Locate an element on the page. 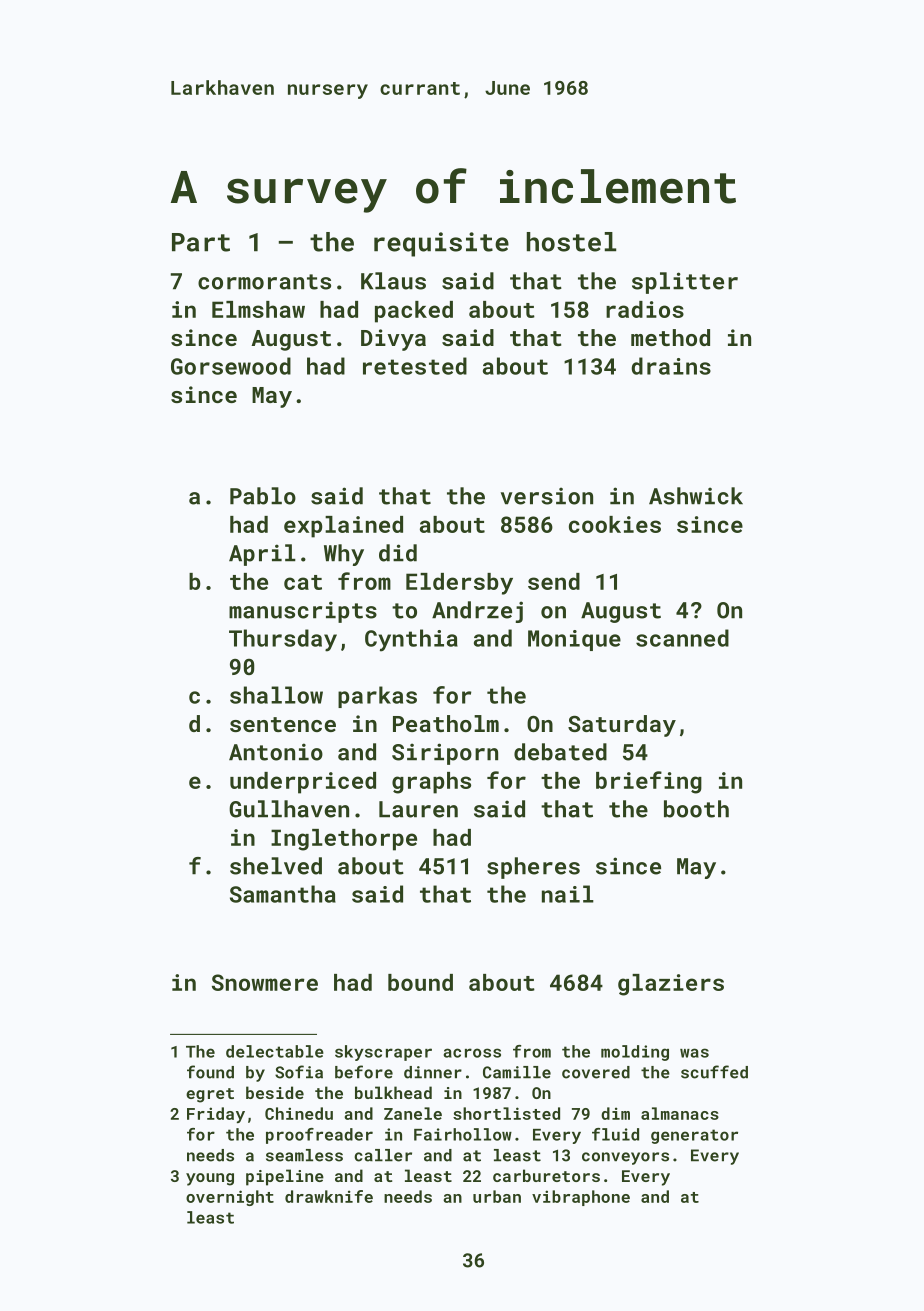 Image resolution: width=924 pixels, height=1311 pixels. overnight is located at coordinates (230, 1198).
